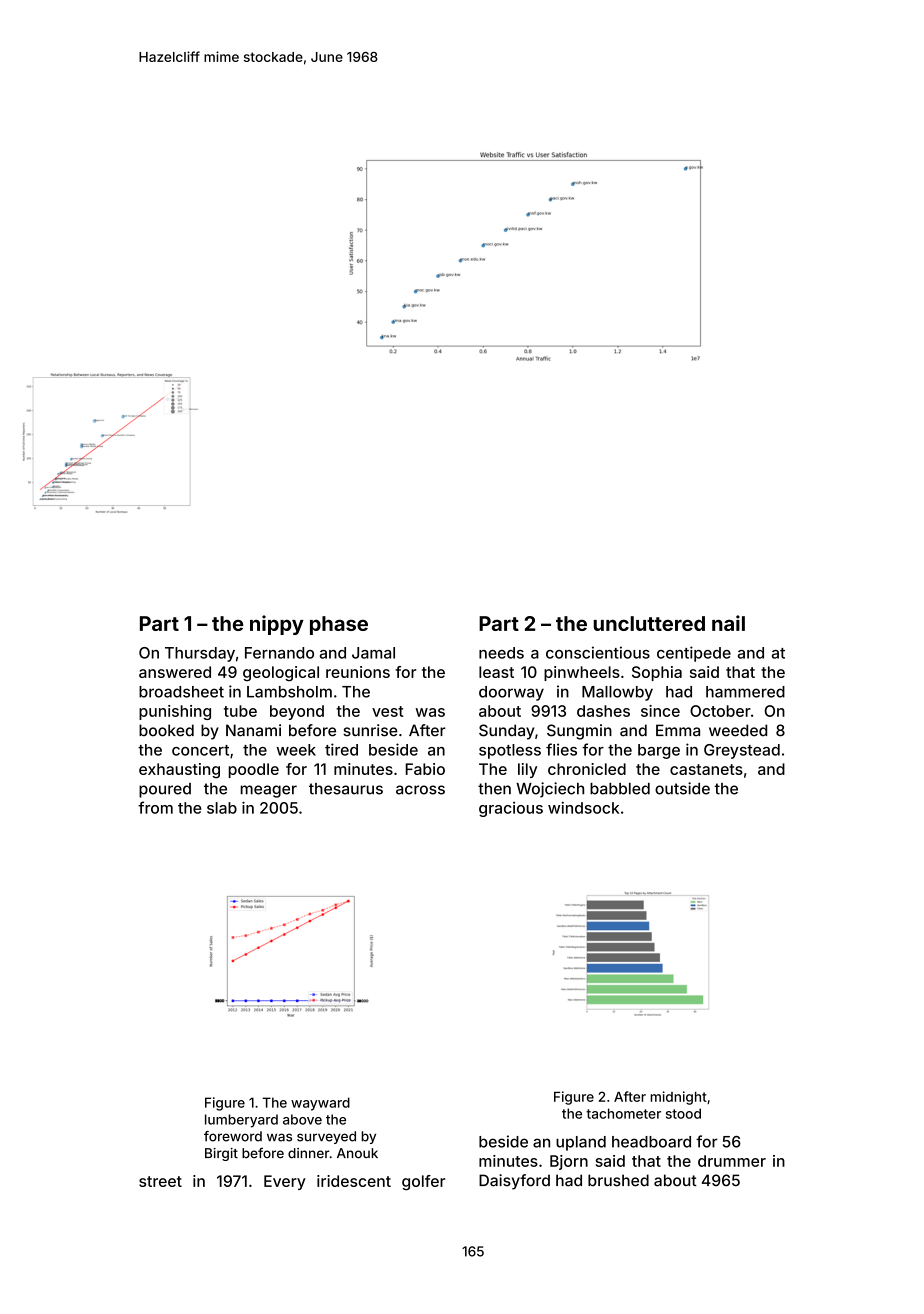 The height and width of the page is (1314, 924). I want to click on phase, so click(339, 625).
